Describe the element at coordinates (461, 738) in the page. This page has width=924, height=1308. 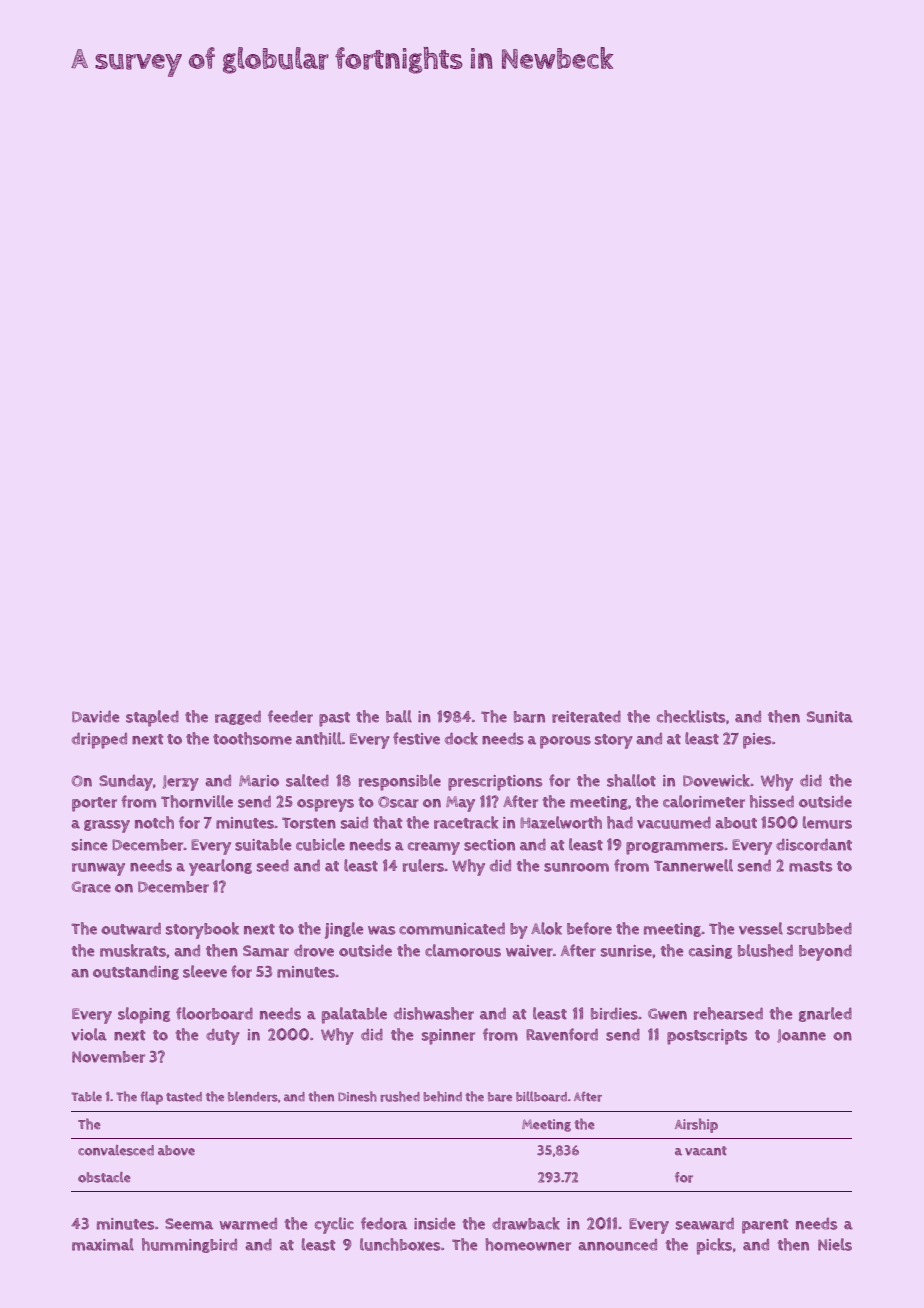
I see `dock` at that location.
